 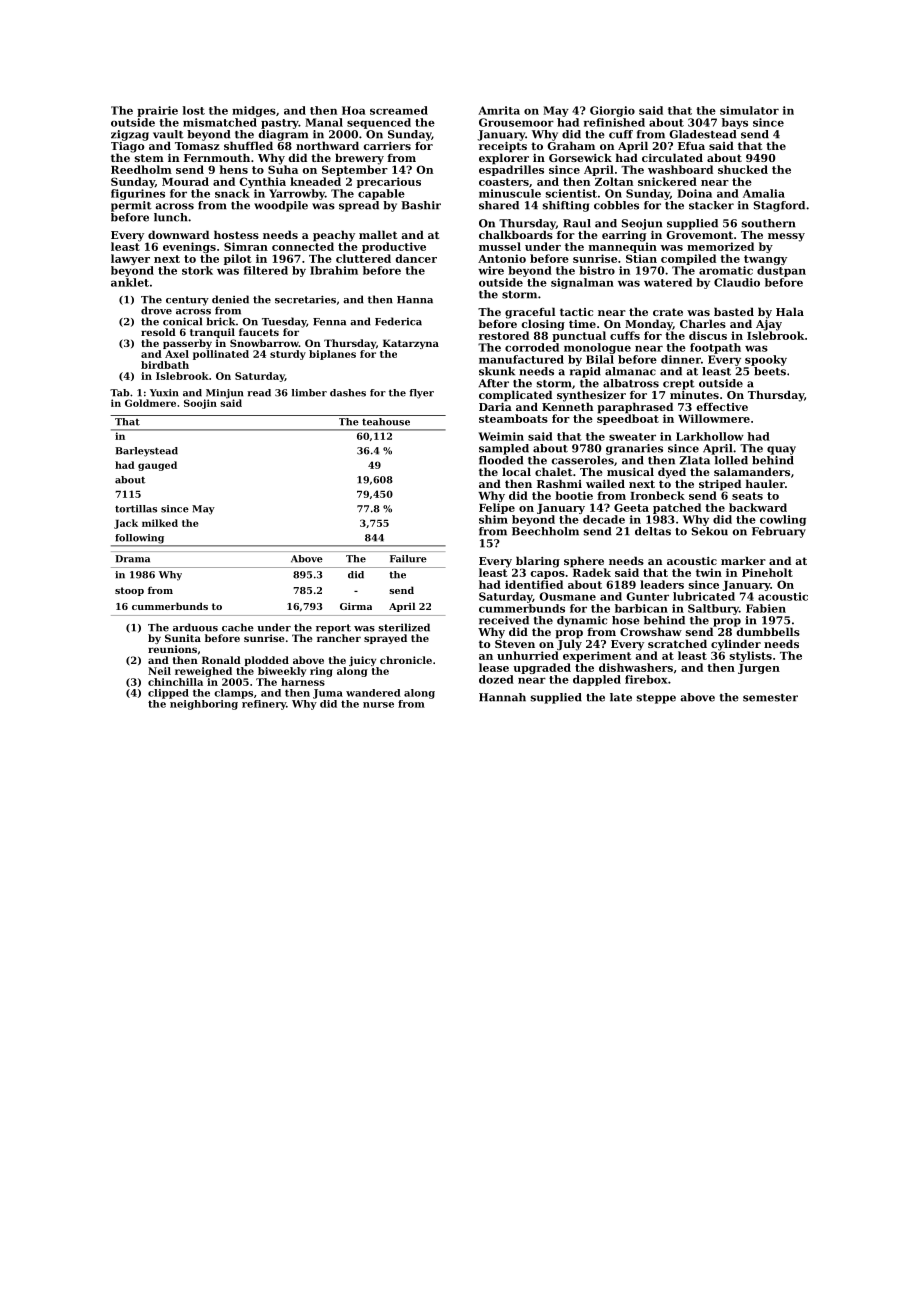 What do you see at coordinates (195, 627) in the document?
I see `arduous` at bounding box center [195, 627].
